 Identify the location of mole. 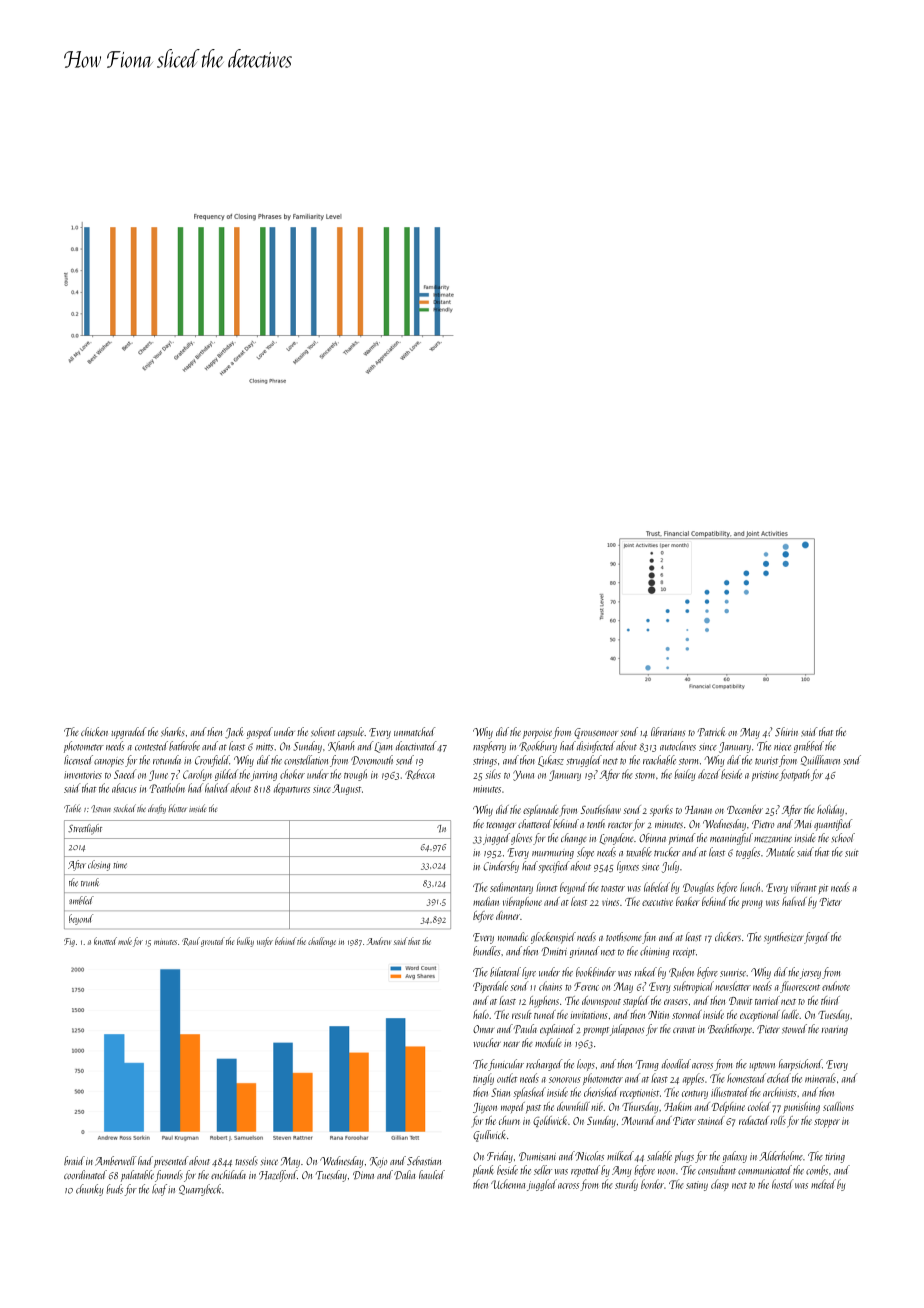
(125, 941).
